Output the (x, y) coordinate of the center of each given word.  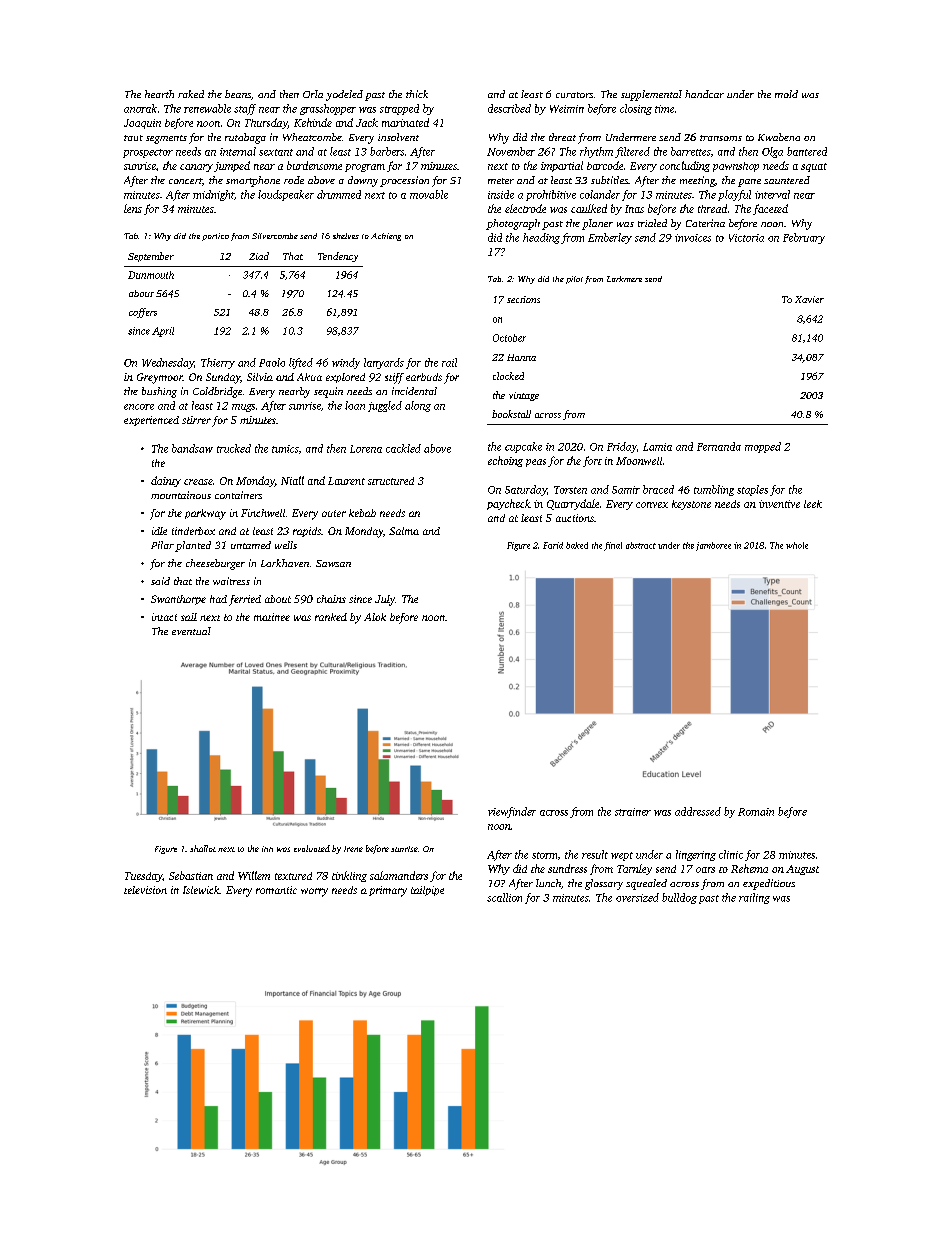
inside (501, 194)
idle (159, 531)
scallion (504, 897)
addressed (698, 811)
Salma (404, 531)
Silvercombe (275, 236)
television (145, 890)
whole (797, 545)
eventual (191, 631)
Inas (634, 209)
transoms (721, 138)
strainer (633, 812)
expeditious (769, 884)
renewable (207, 108)
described (509, 108)
